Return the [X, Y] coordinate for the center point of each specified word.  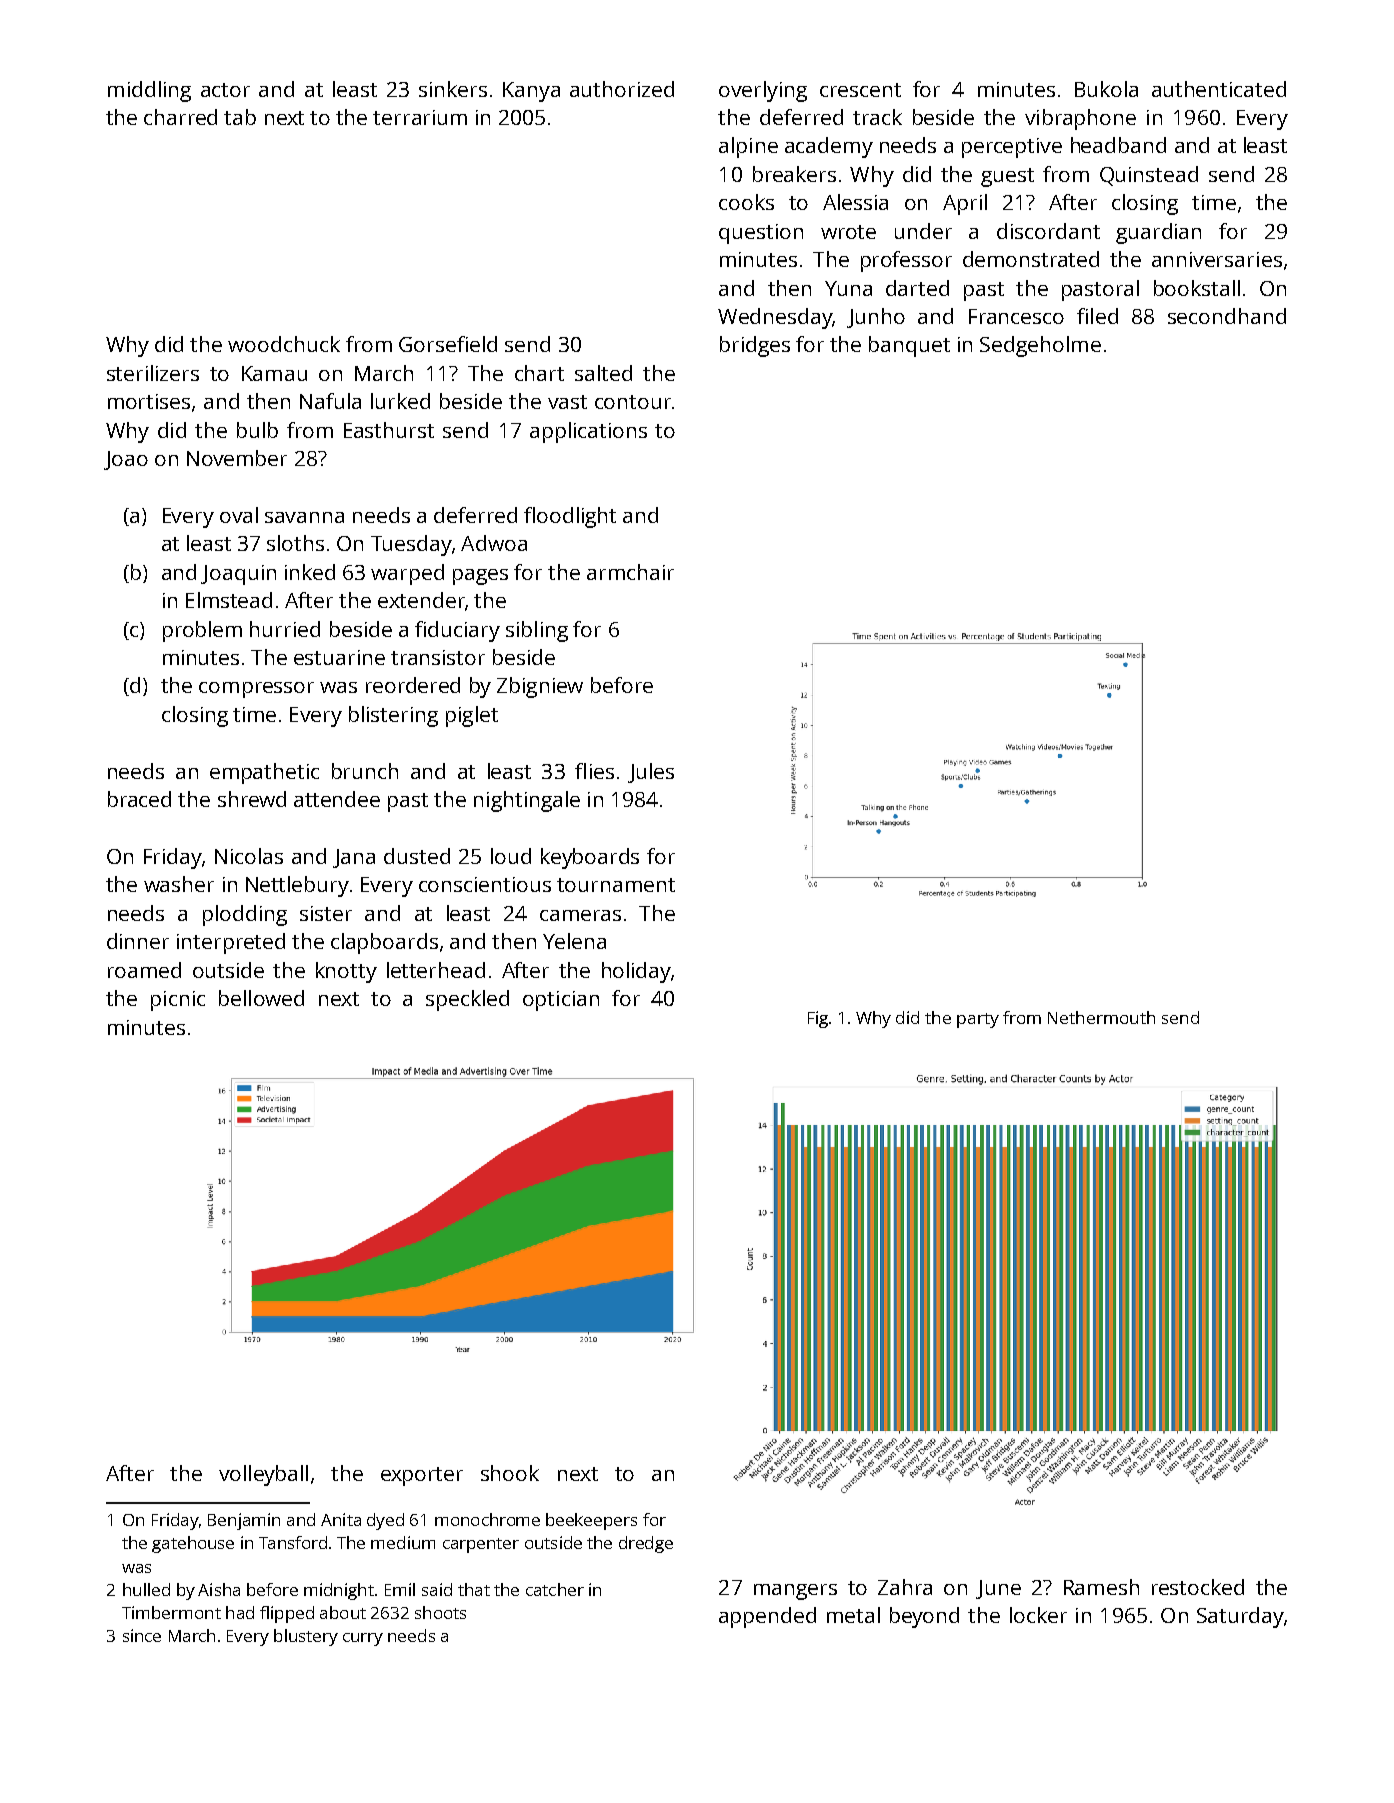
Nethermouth [1101, 1017]
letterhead [436, 970]
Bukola [1106, 89]
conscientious [485, 884]
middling [149, 91]
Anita [341, 1519]
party [978, 1020]
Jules [651, 773]
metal [853, 1615]
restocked [1198, 1587]
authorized [622, 89]
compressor [256, 690]
